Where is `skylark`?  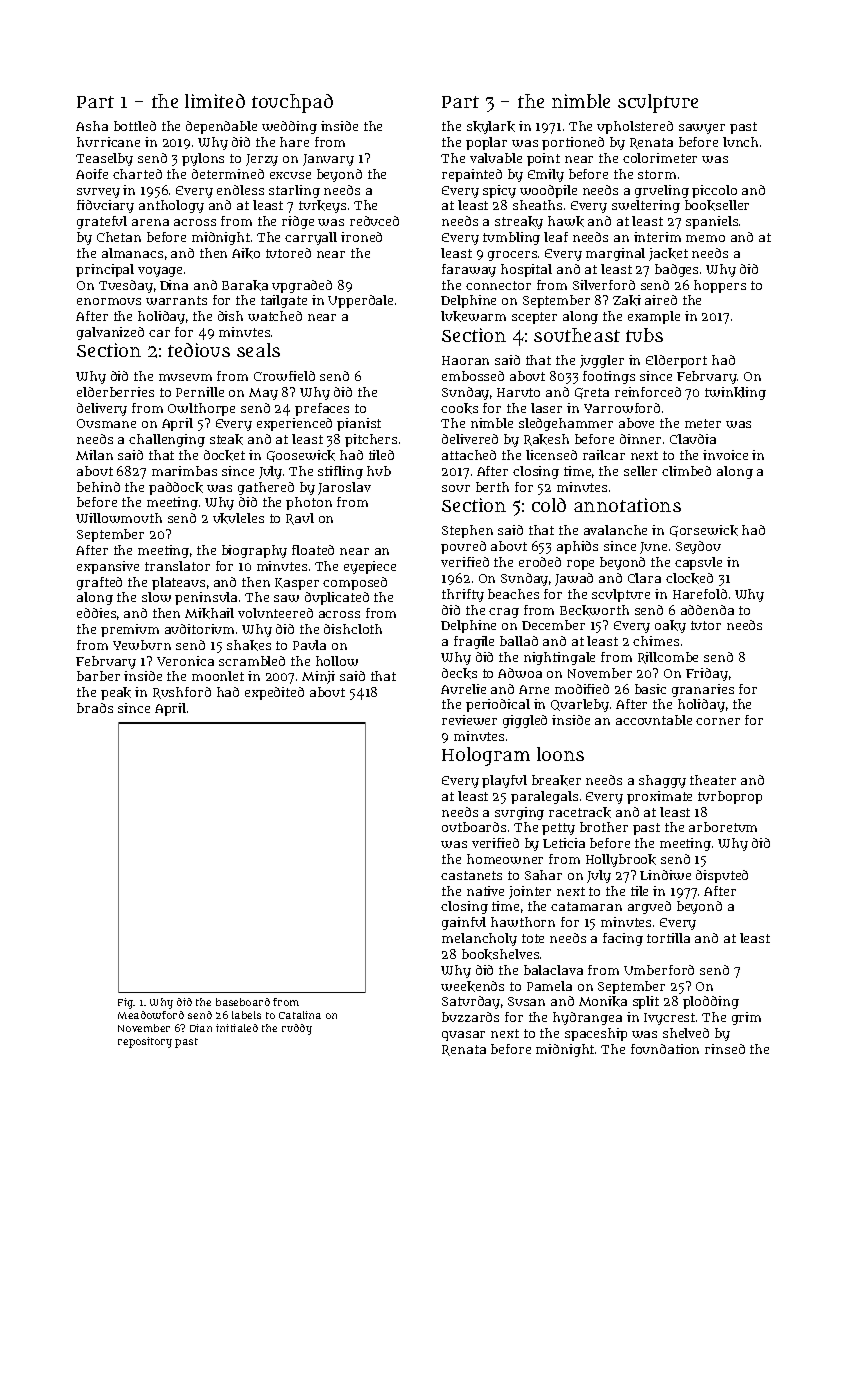
skylark is located at coordinates (491, 127).
